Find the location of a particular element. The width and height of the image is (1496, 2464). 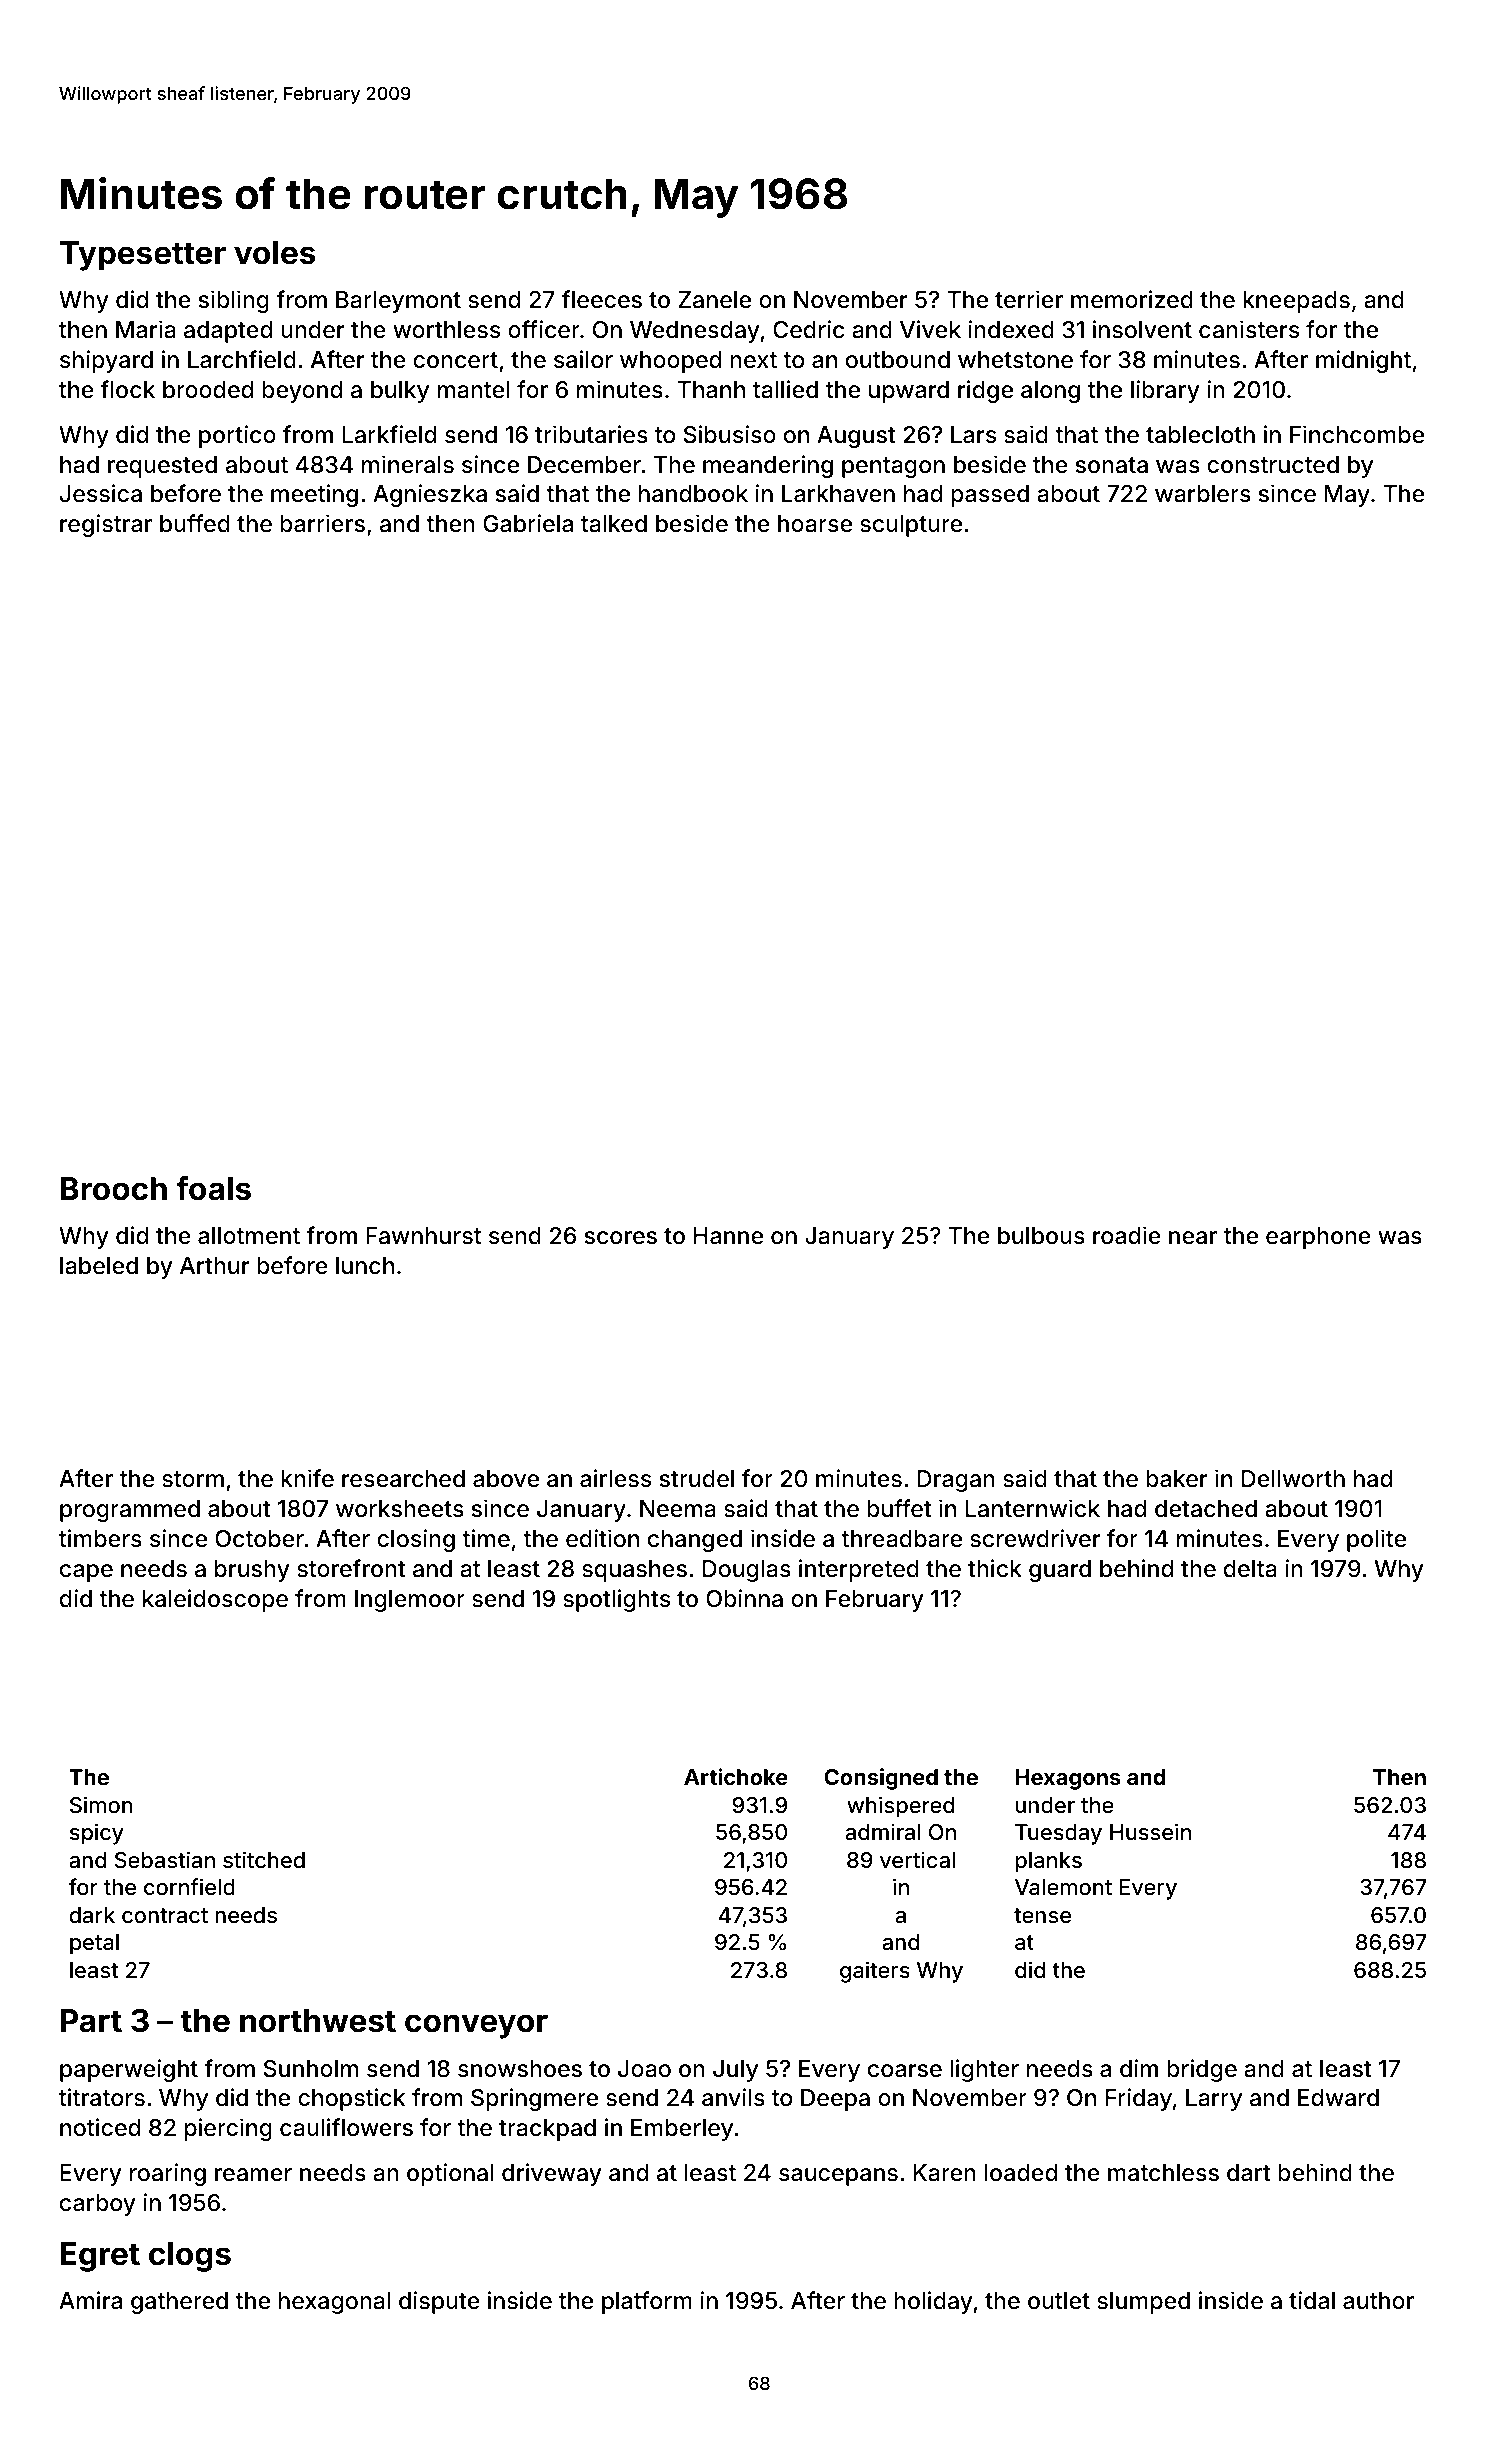

talked is located at coordinates (614, 524).
